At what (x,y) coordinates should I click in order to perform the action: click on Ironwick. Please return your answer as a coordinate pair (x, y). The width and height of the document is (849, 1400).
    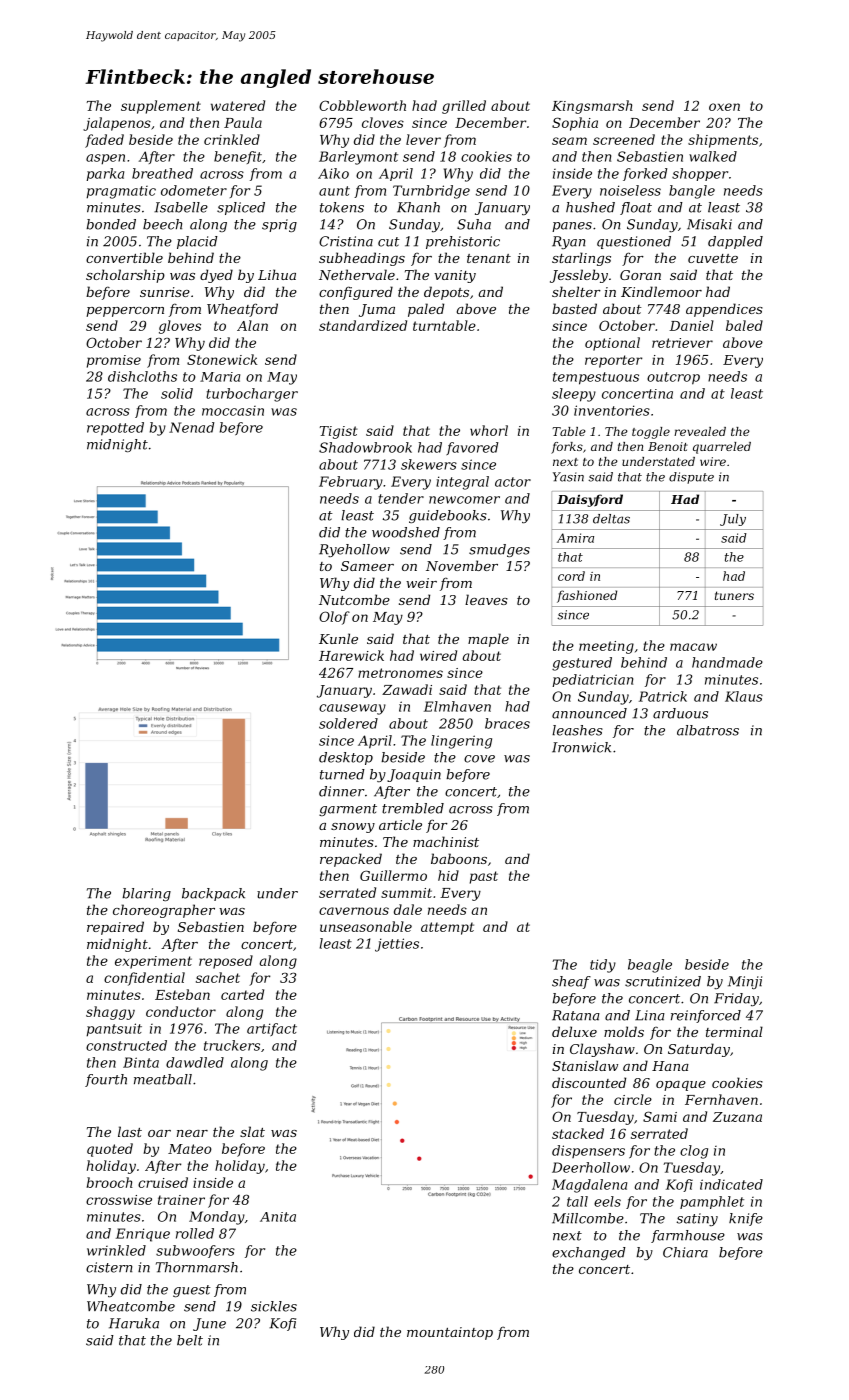
    Looking at the image, I should click on (581, 747).
